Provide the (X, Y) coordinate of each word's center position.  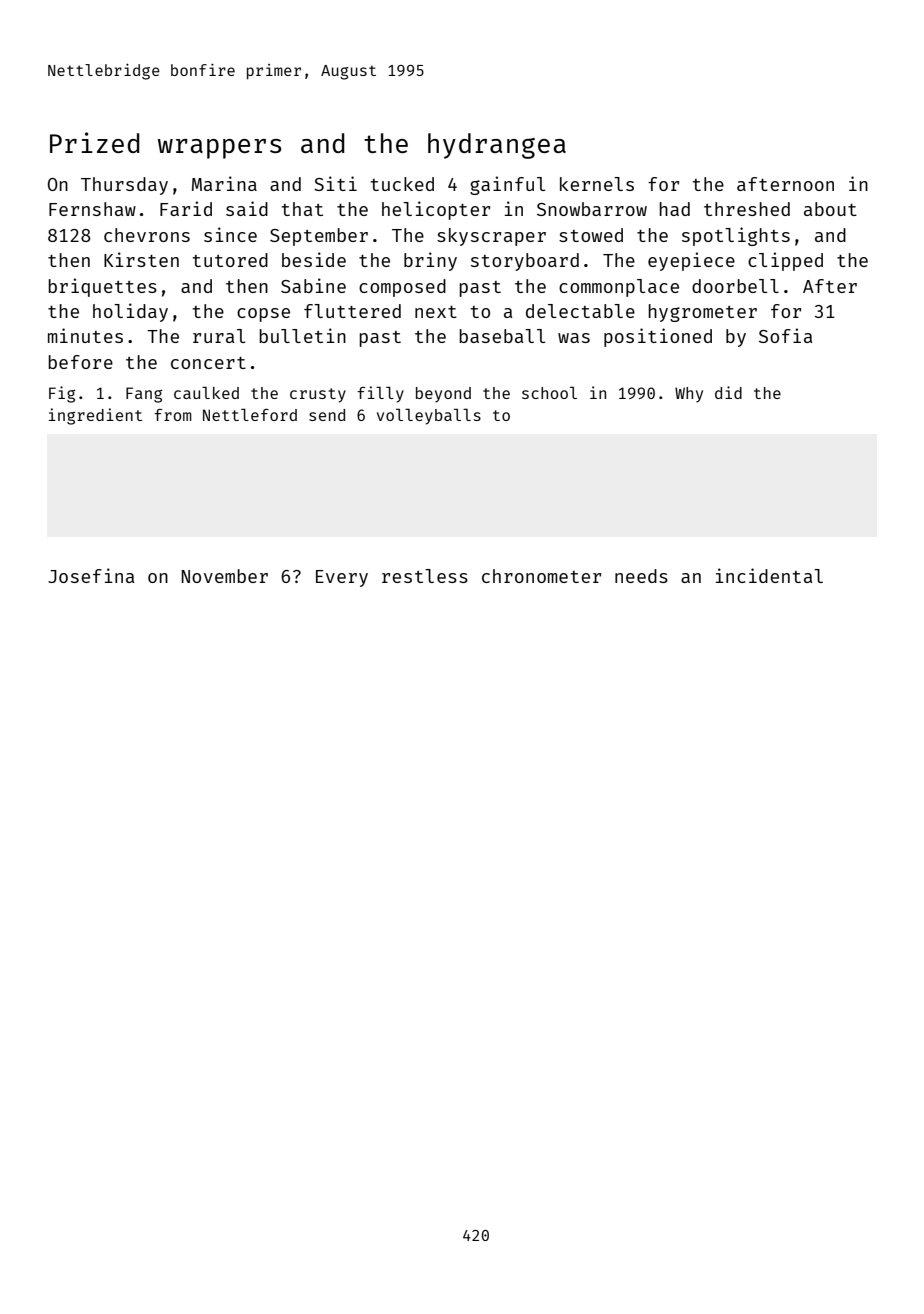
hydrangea (497, 146)
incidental (769, 575)
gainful (507, 185)
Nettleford (250, 414)
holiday (130, 312)
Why (689, 395)
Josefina (91, 575)
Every (342, 578)
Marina (224, 183)
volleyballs (429, 416)
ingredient (95, 416)
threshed (747, 209)
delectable (580, 311)
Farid (186, 208)
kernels (597, 184)
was (574, 338)
